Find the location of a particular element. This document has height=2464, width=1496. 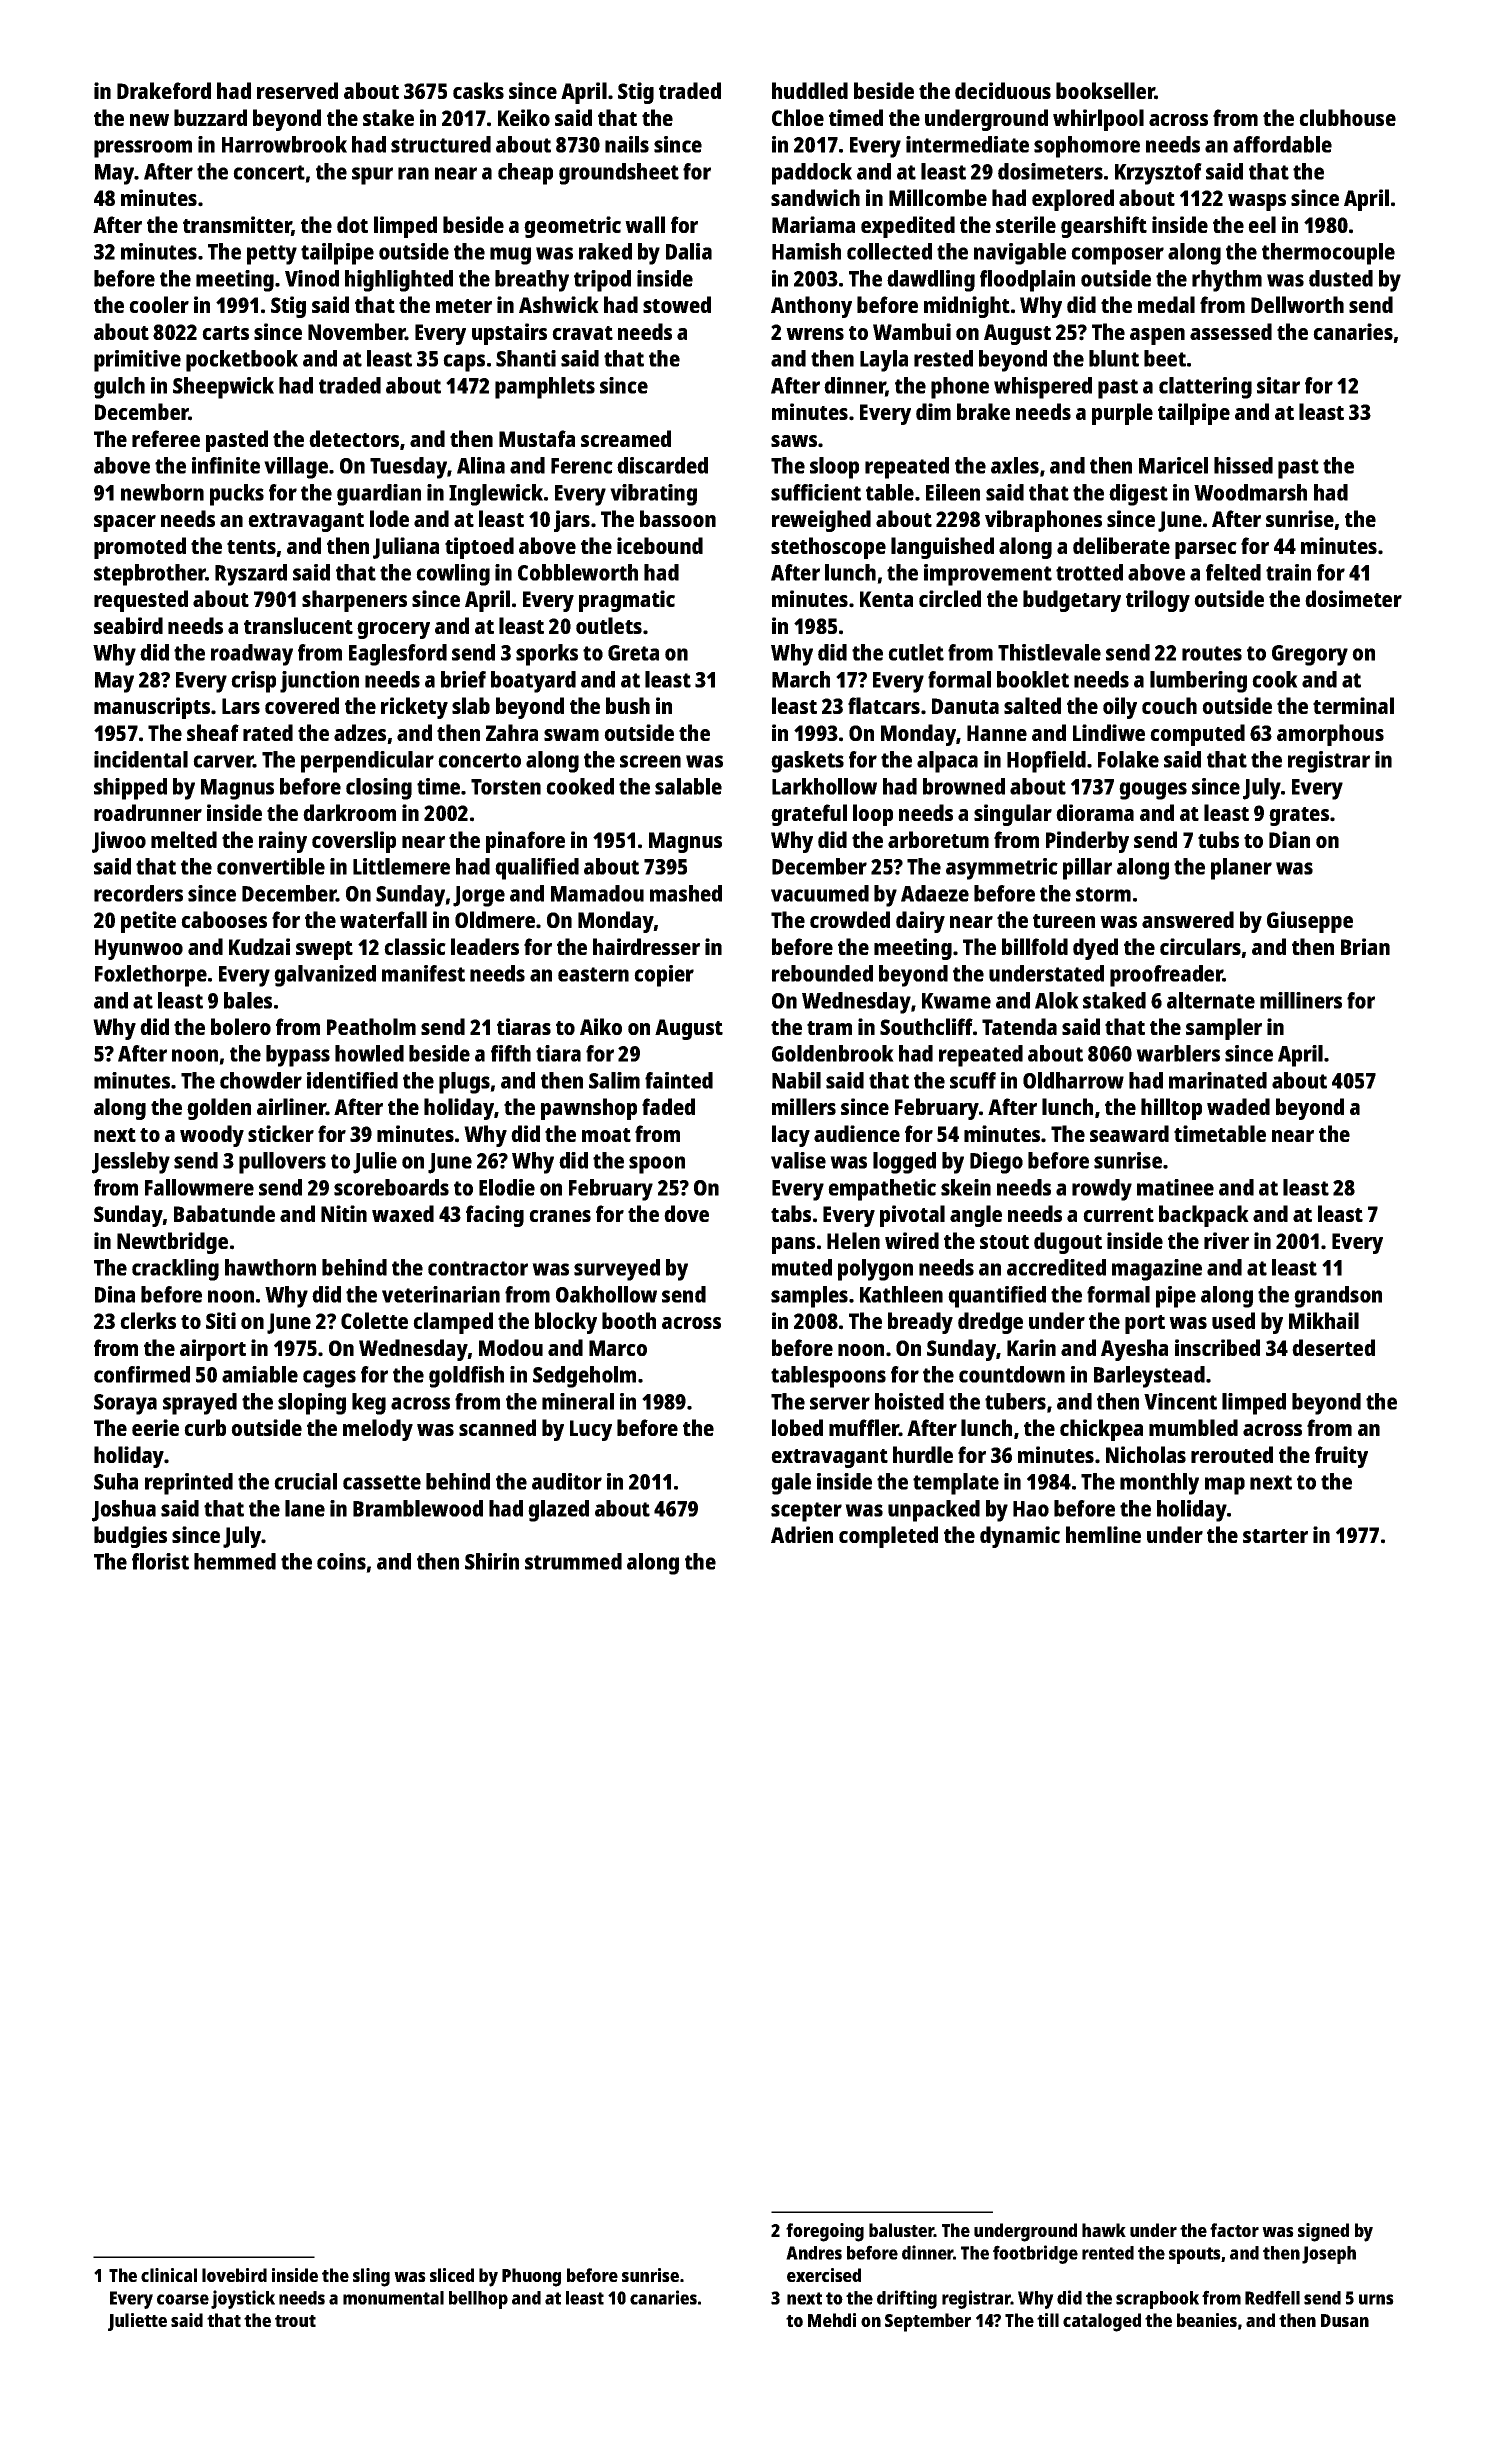

Oakhollow is located at coordinates (606, 1294).
